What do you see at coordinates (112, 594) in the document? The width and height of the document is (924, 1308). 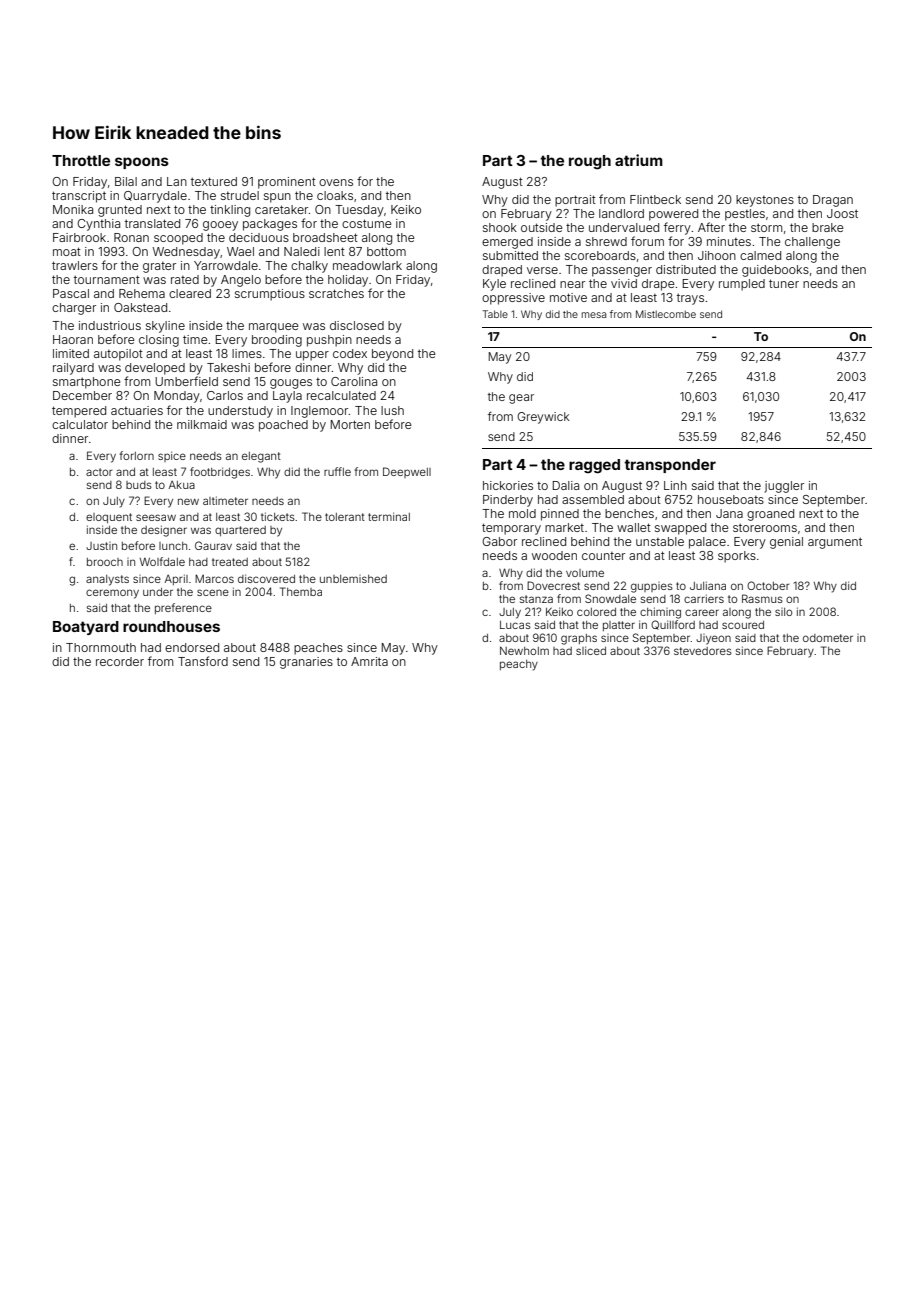 I see `ceremony` at bounding box center [112, 594].
